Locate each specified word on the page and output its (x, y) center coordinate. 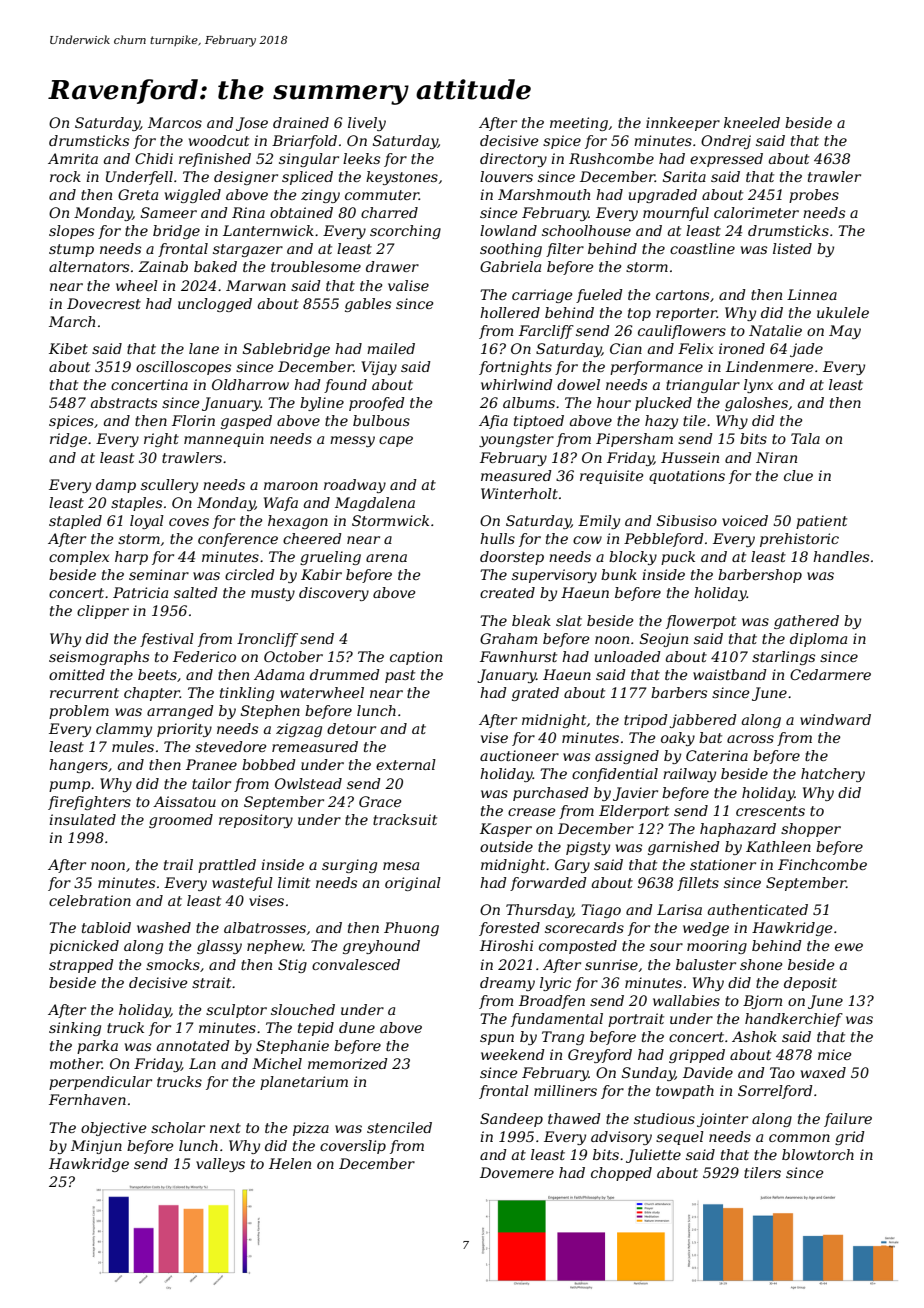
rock (65, 176)
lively (367, 124)
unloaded (628, 656)
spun (497, 1039)
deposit (810, 984)
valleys (220, 1165)
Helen (290, 1163)
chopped (621, 1174)
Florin (193, 420)
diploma (818, 640)
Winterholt (519, 493)
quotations (687, 477)
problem (79, 712)
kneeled (752, 122)
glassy (219, 947)
